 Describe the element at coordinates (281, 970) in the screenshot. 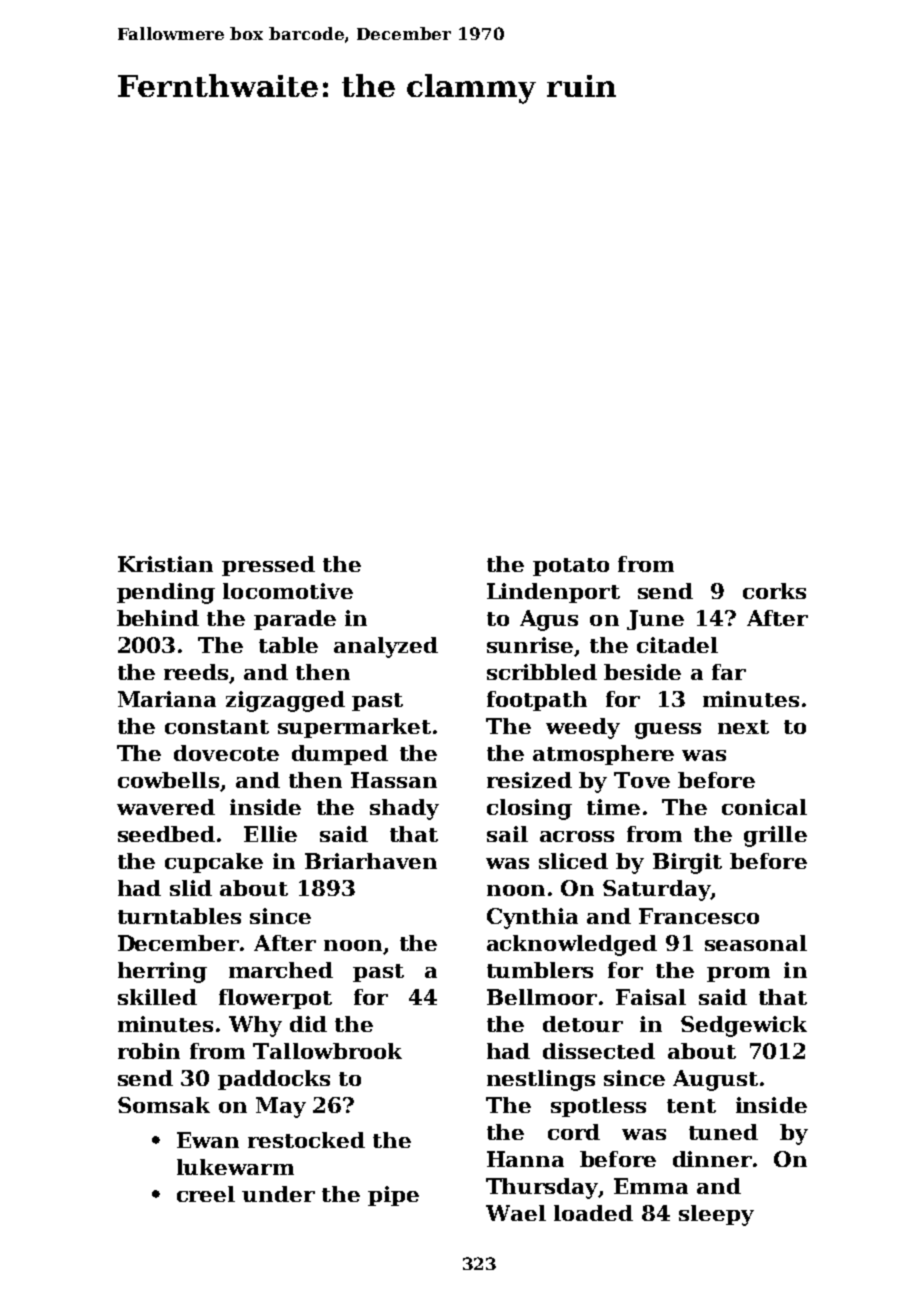

I see `marched` at that location.
